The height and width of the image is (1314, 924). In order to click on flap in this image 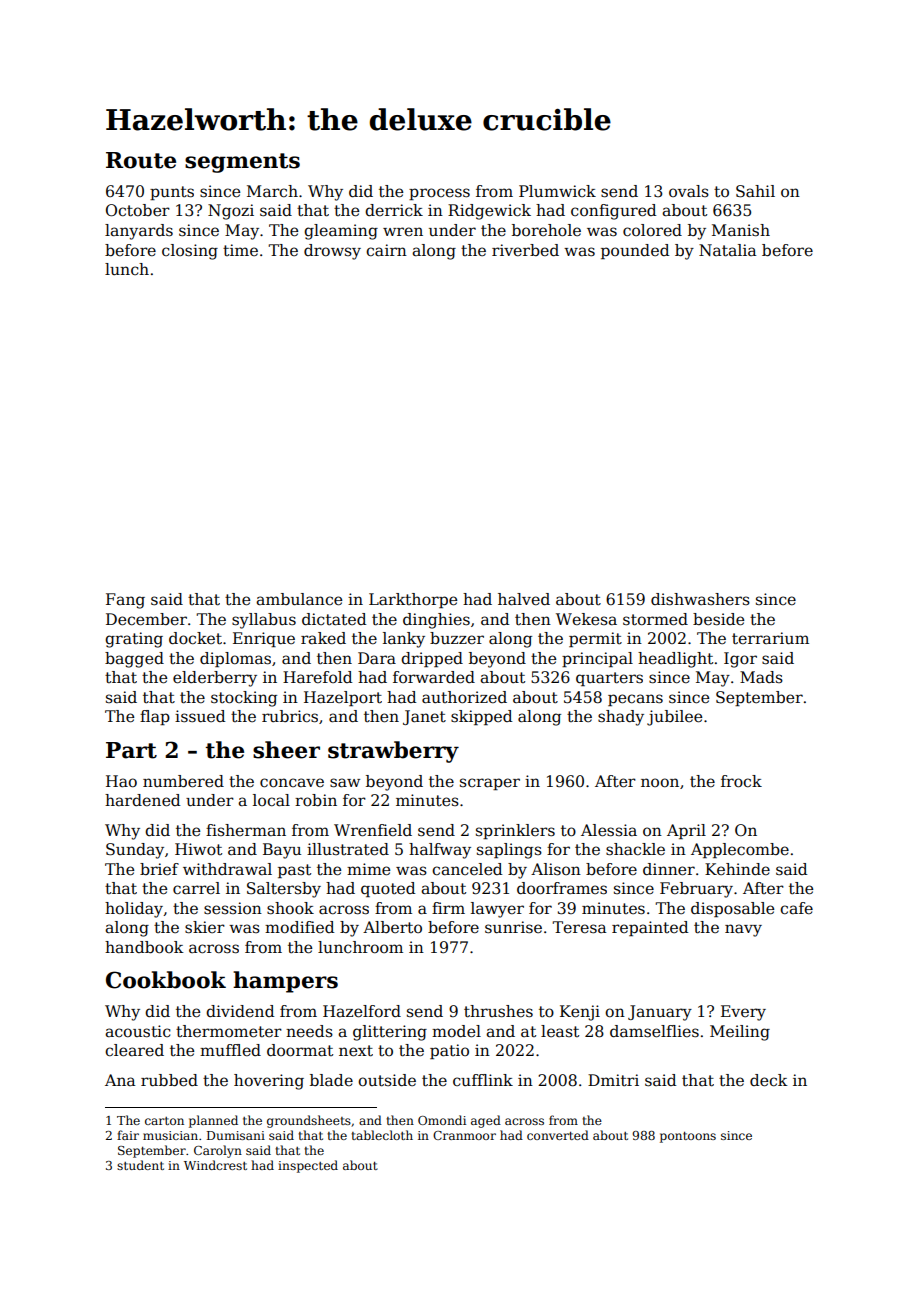, I will do `click(155, 717)`.
